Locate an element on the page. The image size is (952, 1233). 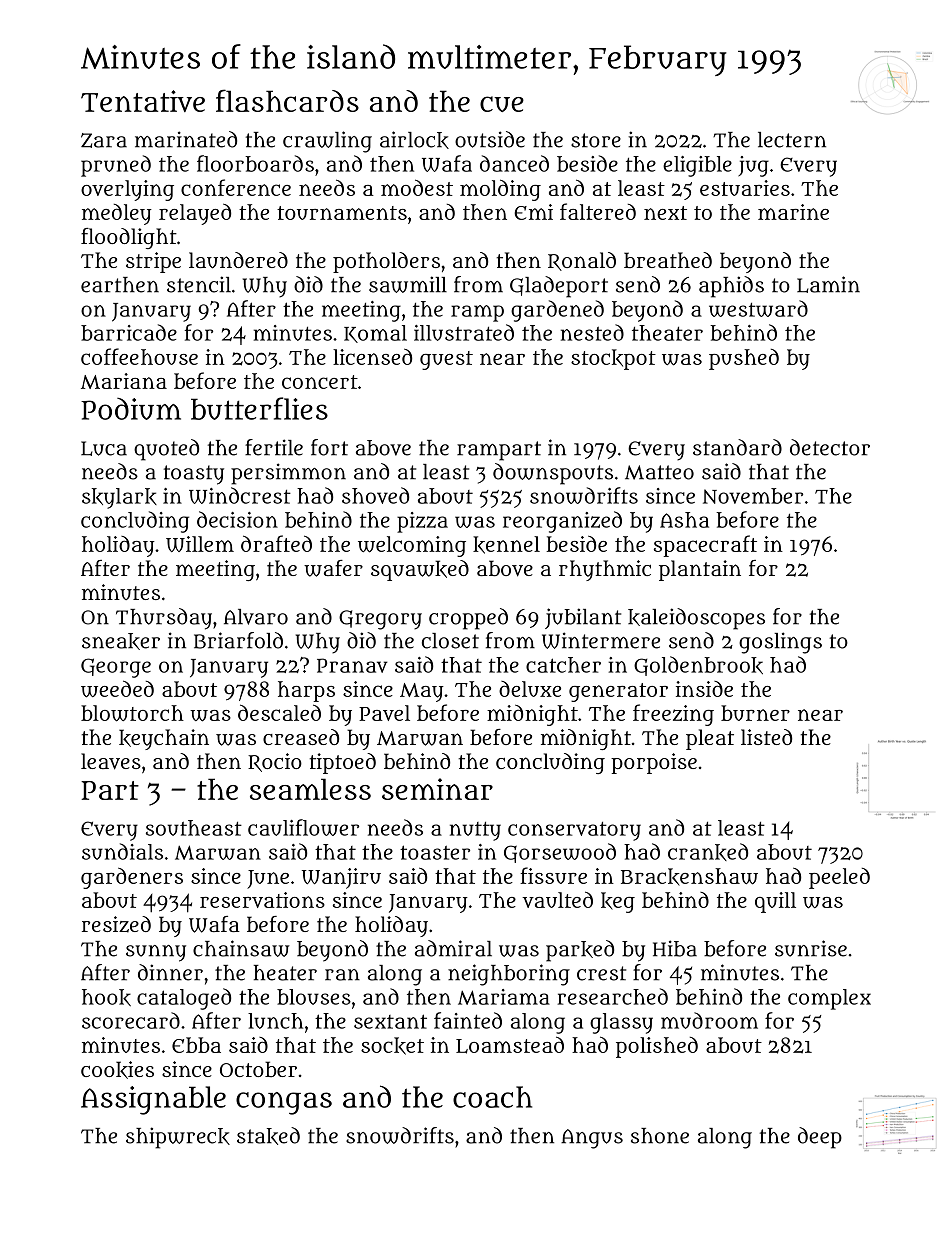
blowtorch is located at coordinates (132, 713).
